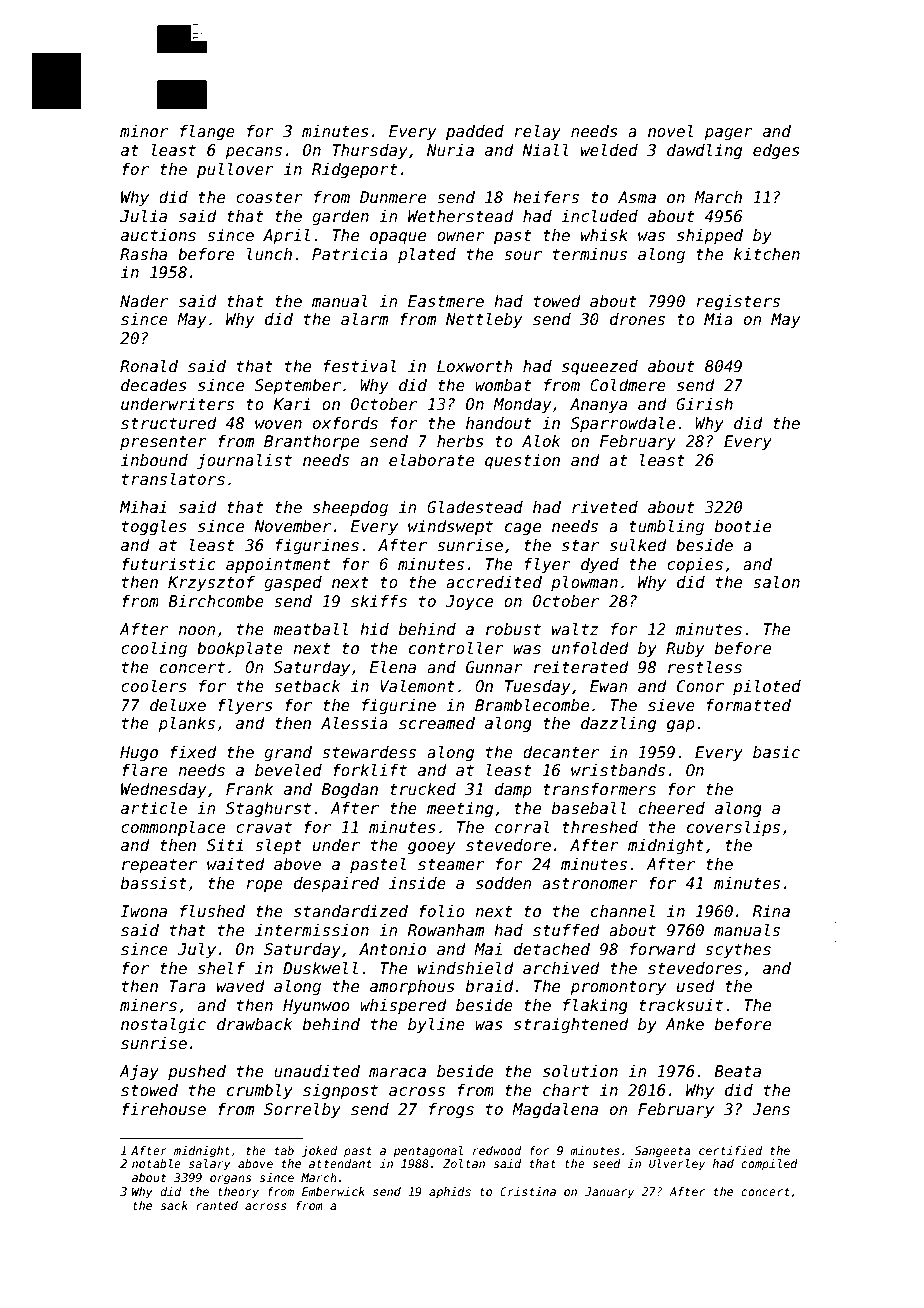  What do you see at coordinates (144, 131) in the screenshot?
I see `minor` at bounding box center [144, 131].
